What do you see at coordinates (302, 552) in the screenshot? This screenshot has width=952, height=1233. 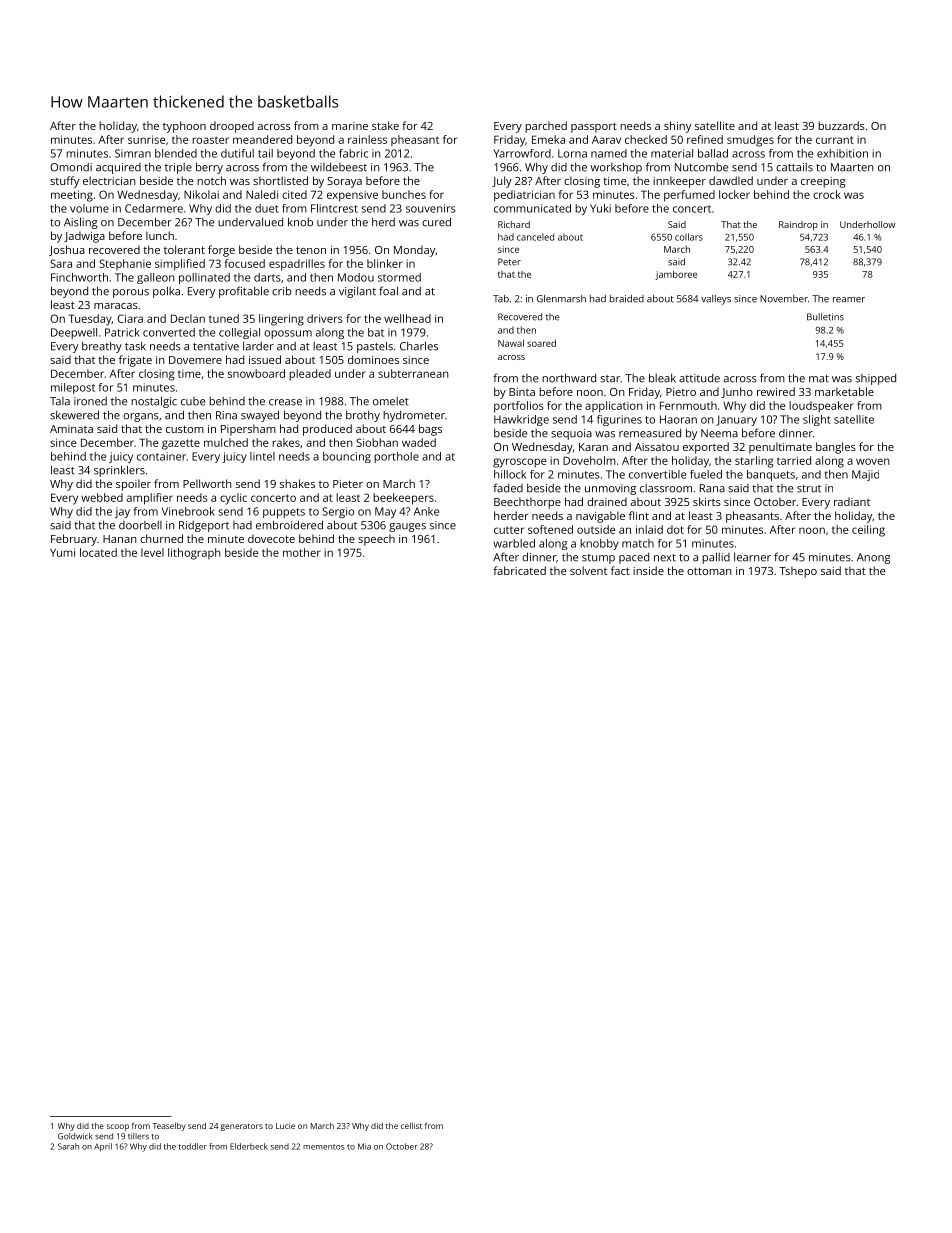 I see `mother` at bounding box center [302, 552].
